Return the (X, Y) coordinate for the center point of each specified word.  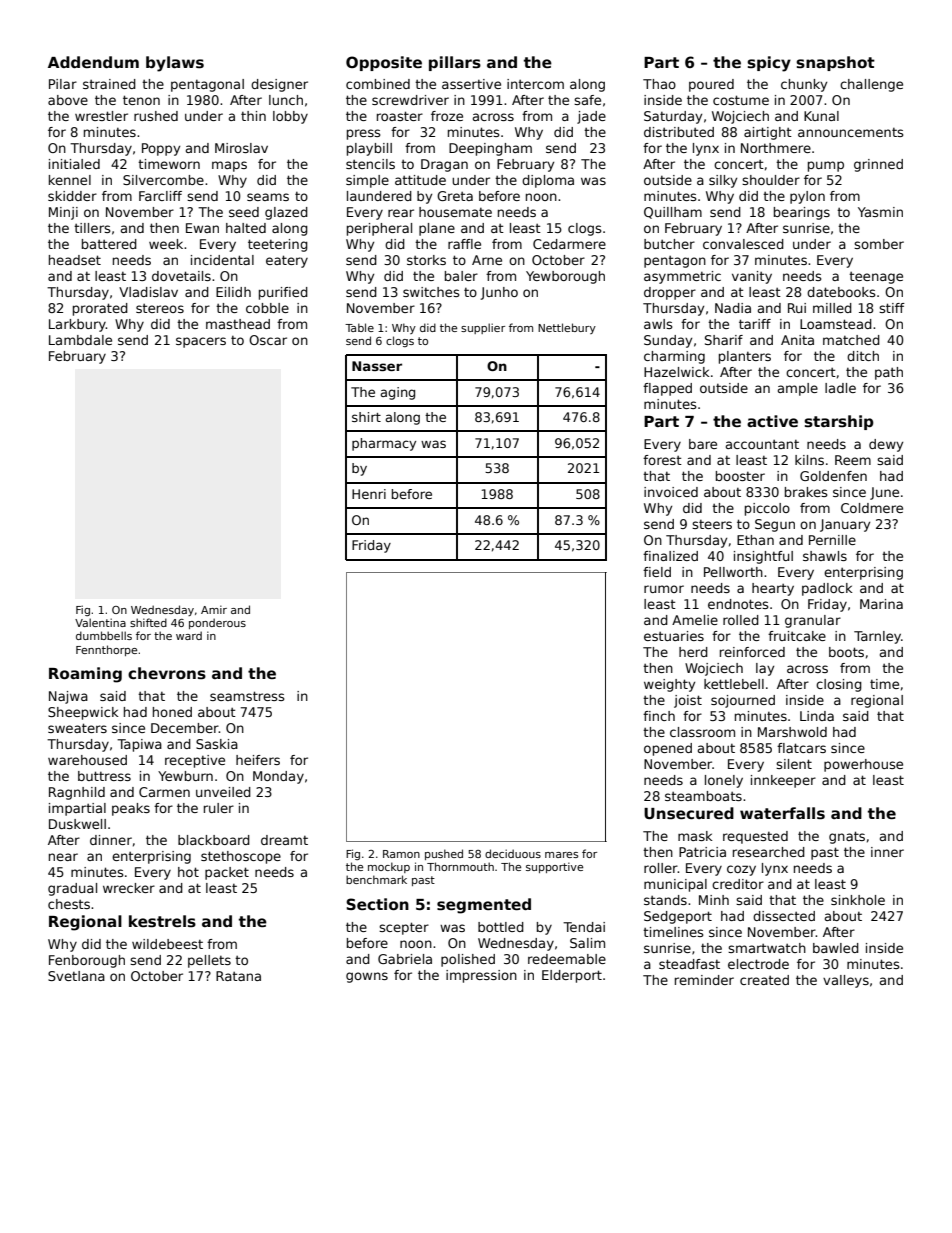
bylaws (175, 64)
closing (839, 685)
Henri (369, 494)
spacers (201, 342)
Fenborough (87, 961)
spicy (769, 64)
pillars (455, 63)
